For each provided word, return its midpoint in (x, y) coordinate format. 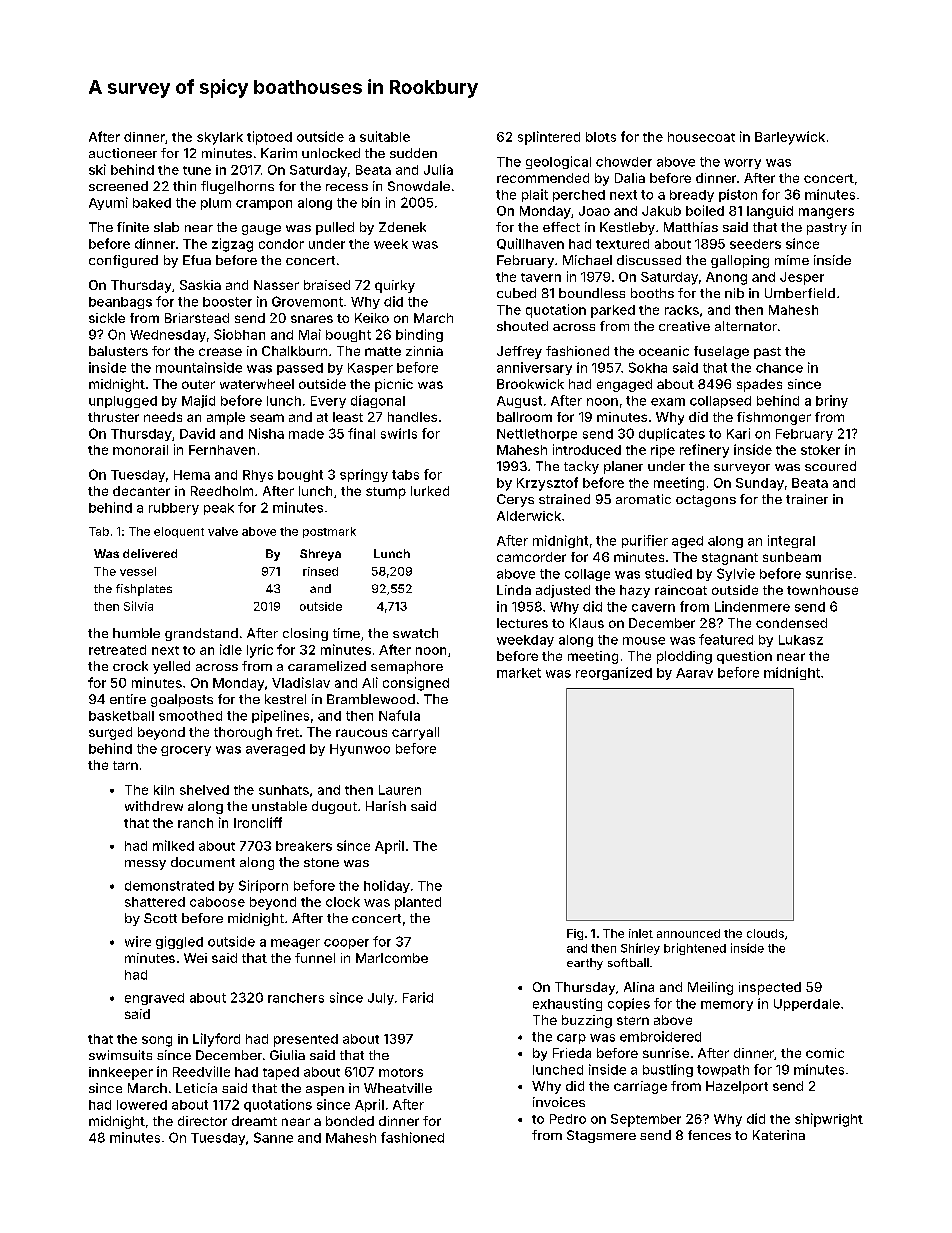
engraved (154, 999)
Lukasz (801, 640)
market (519, 673)
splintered (549, 138)
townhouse (822, 590)
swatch (415, 633)
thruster (113, 417)
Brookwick (530, 384)
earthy (585, 964)
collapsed (720, 402)
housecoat (701, 137)
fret (287, 732)
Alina (639, 987)
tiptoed (269, 138)
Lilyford (216, 1040)
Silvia (138, 606)
